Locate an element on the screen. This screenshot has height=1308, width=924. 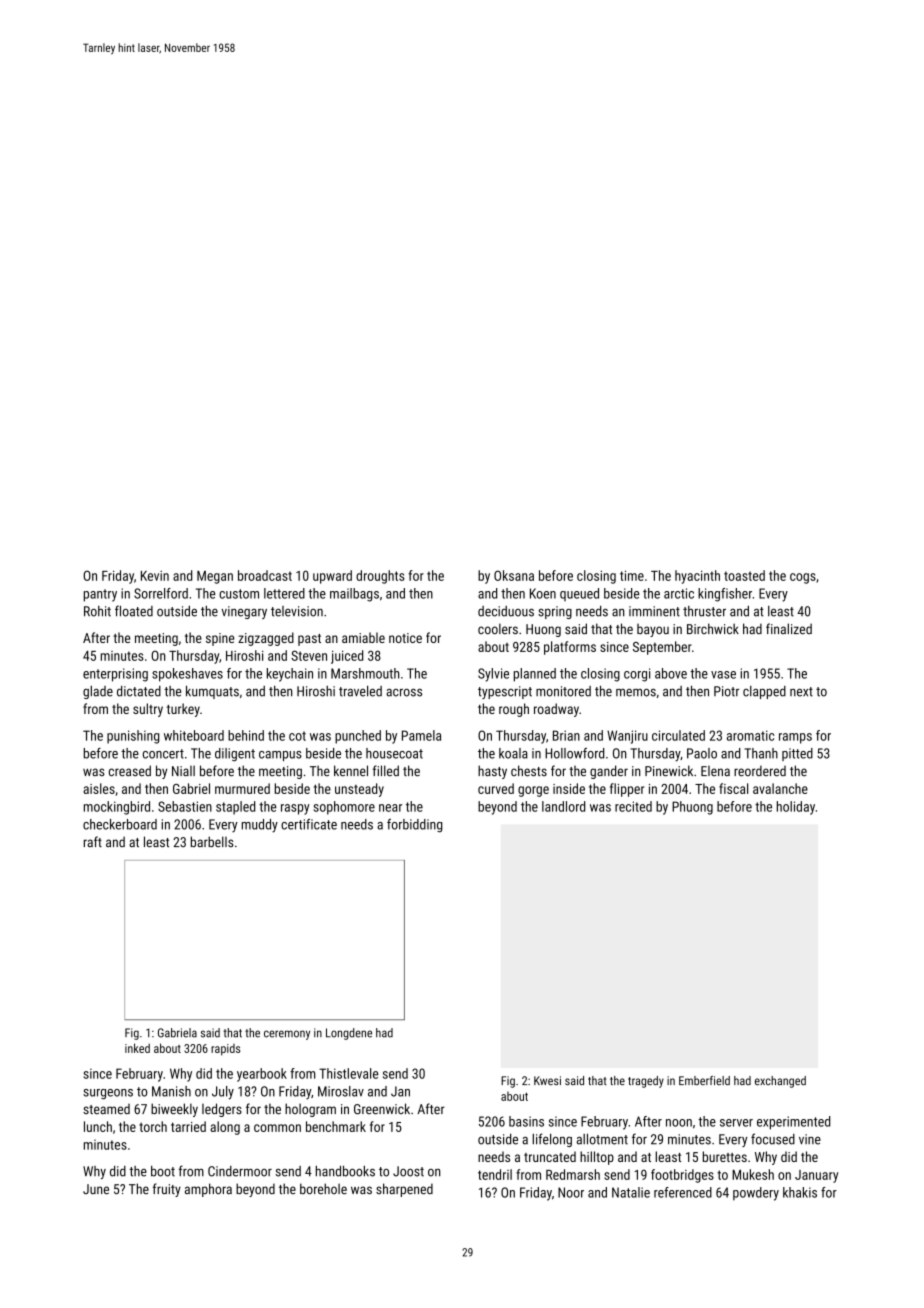
broadcast is located at coordinates (265, 575).
